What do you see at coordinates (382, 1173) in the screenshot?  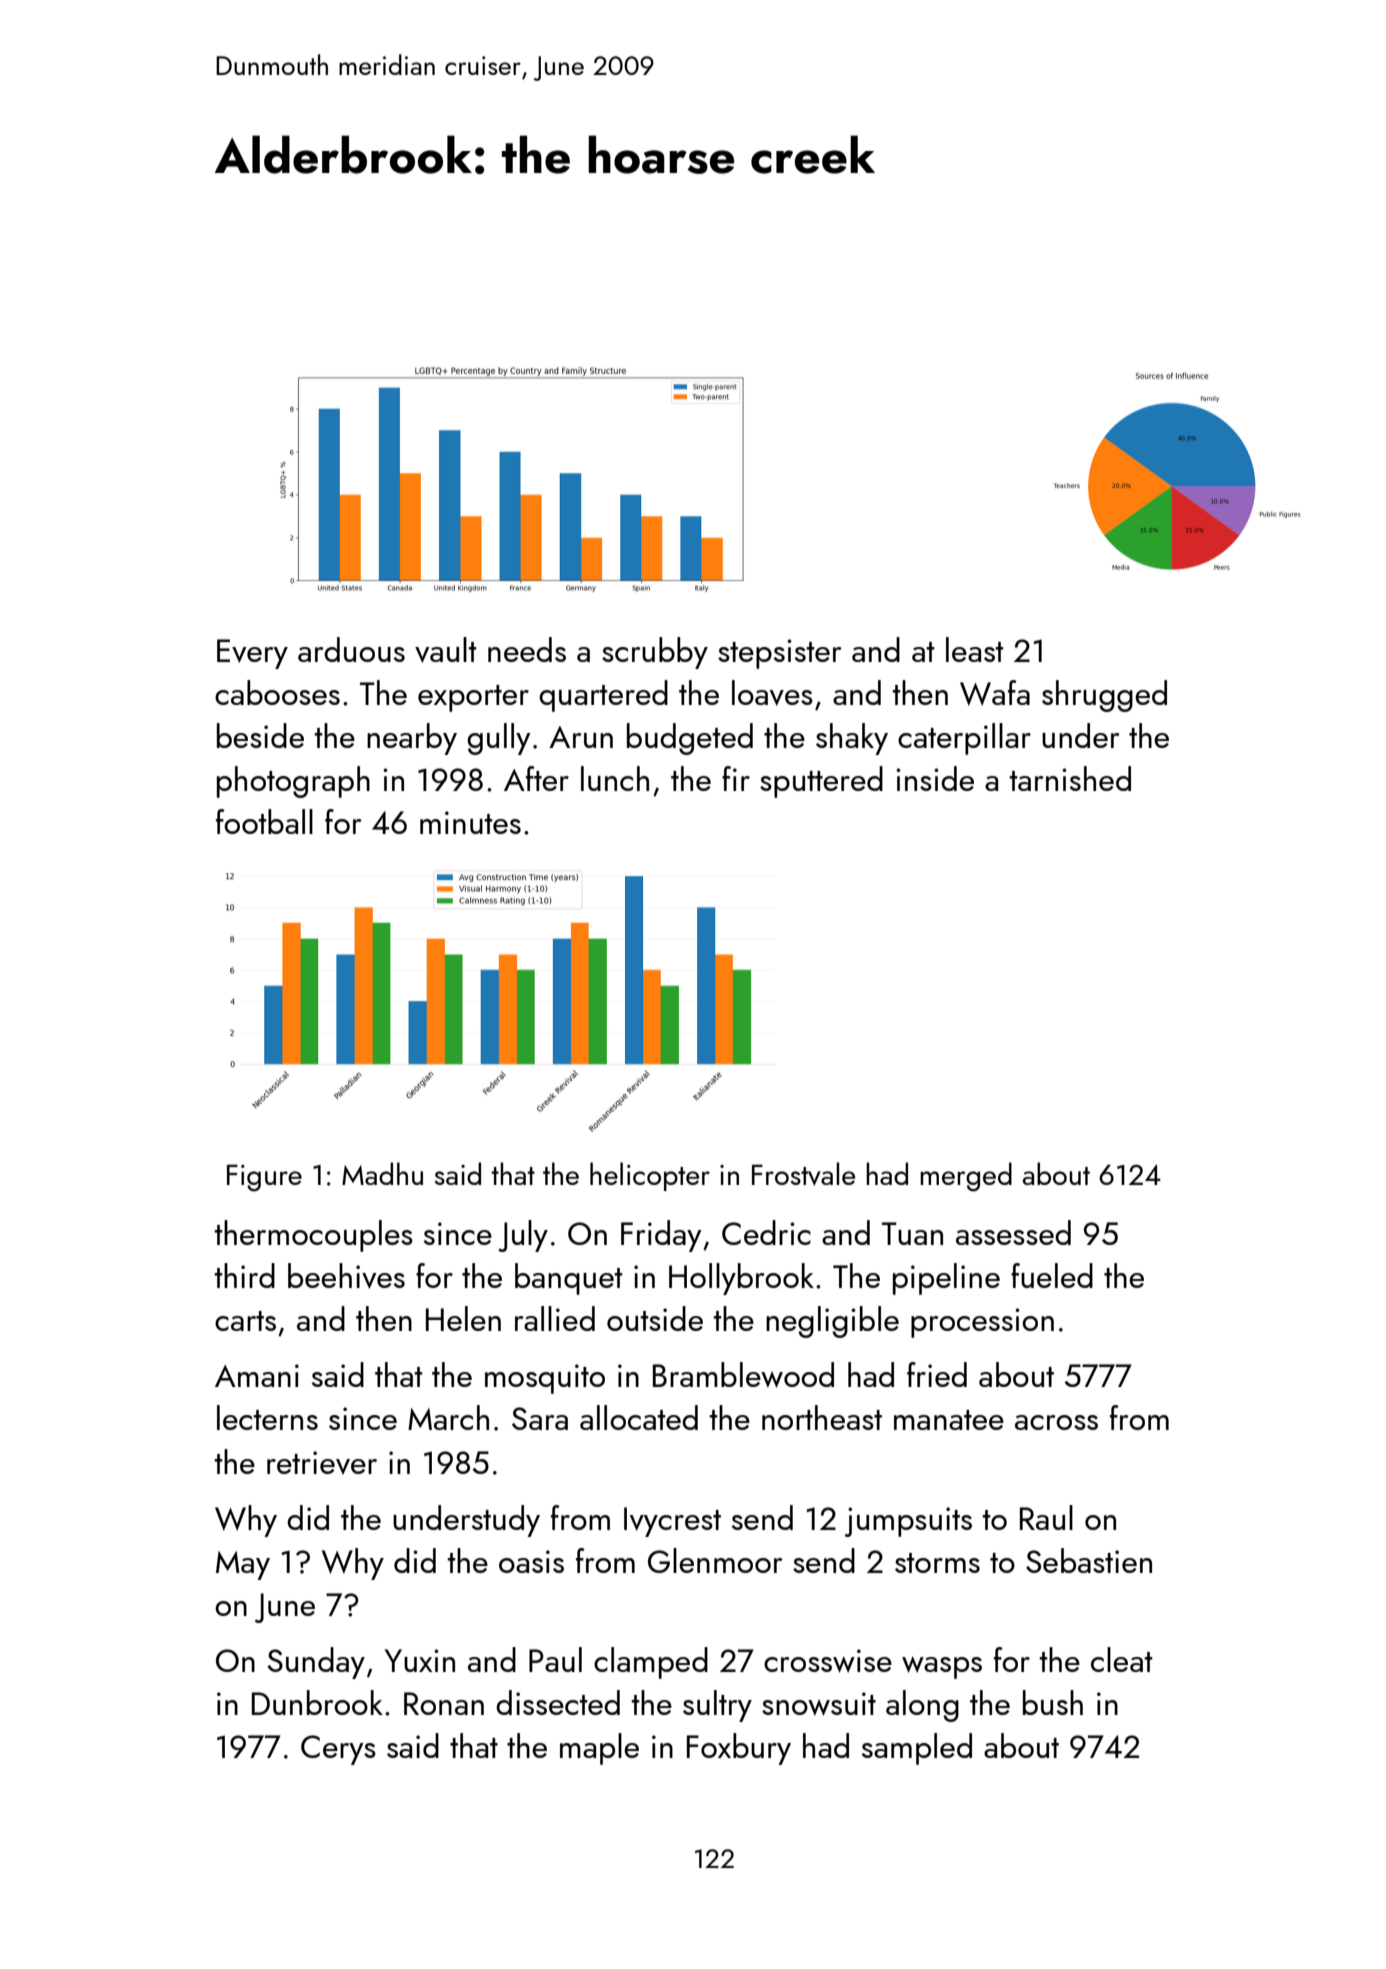 I see `Madhu` at bounding box center [382, 1173].
